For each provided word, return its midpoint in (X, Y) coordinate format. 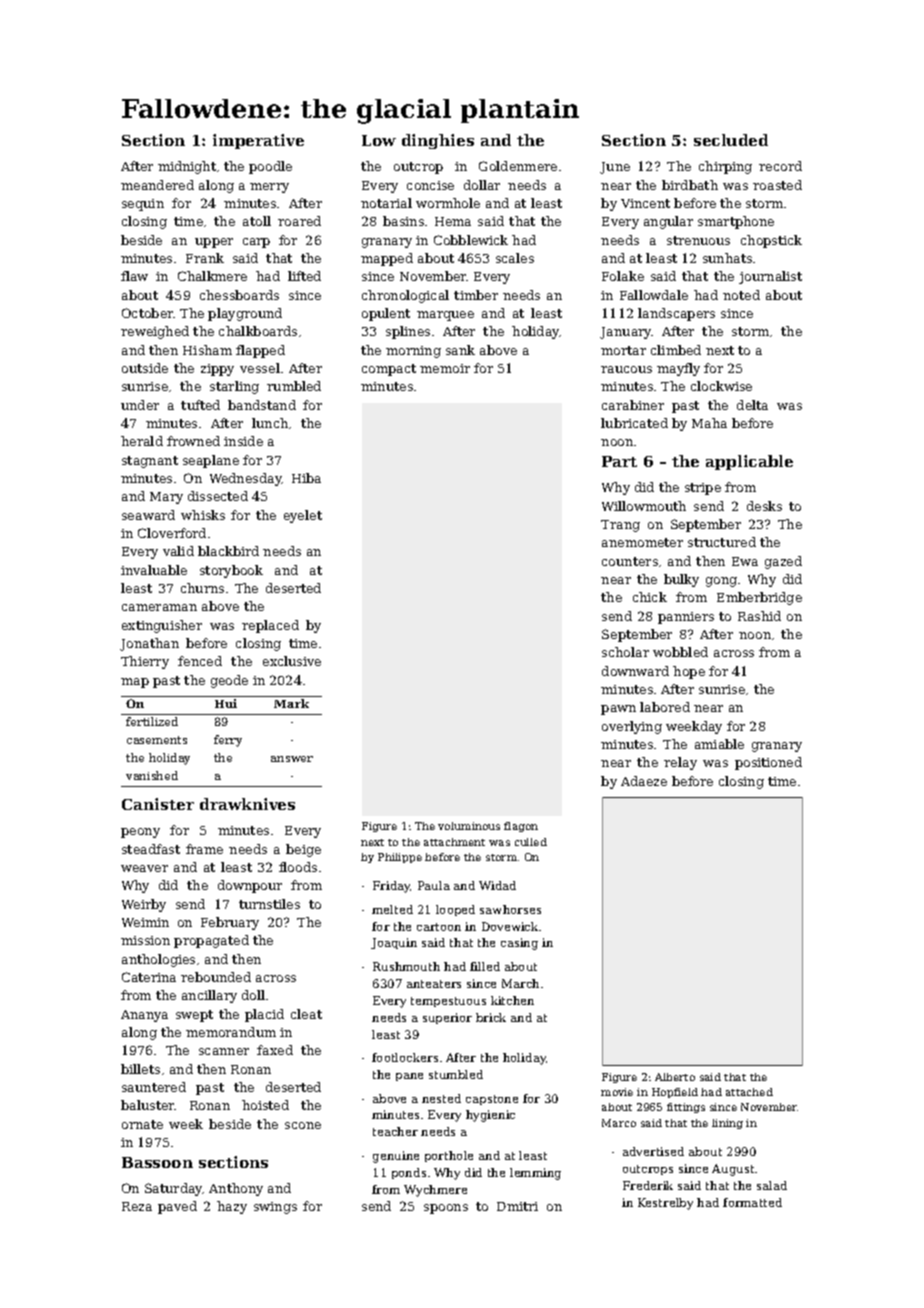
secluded (731, 140)
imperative (258, 141)
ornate (142, 1124)
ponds (409, 1173)
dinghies (438, 141)
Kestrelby (665, 1204)
